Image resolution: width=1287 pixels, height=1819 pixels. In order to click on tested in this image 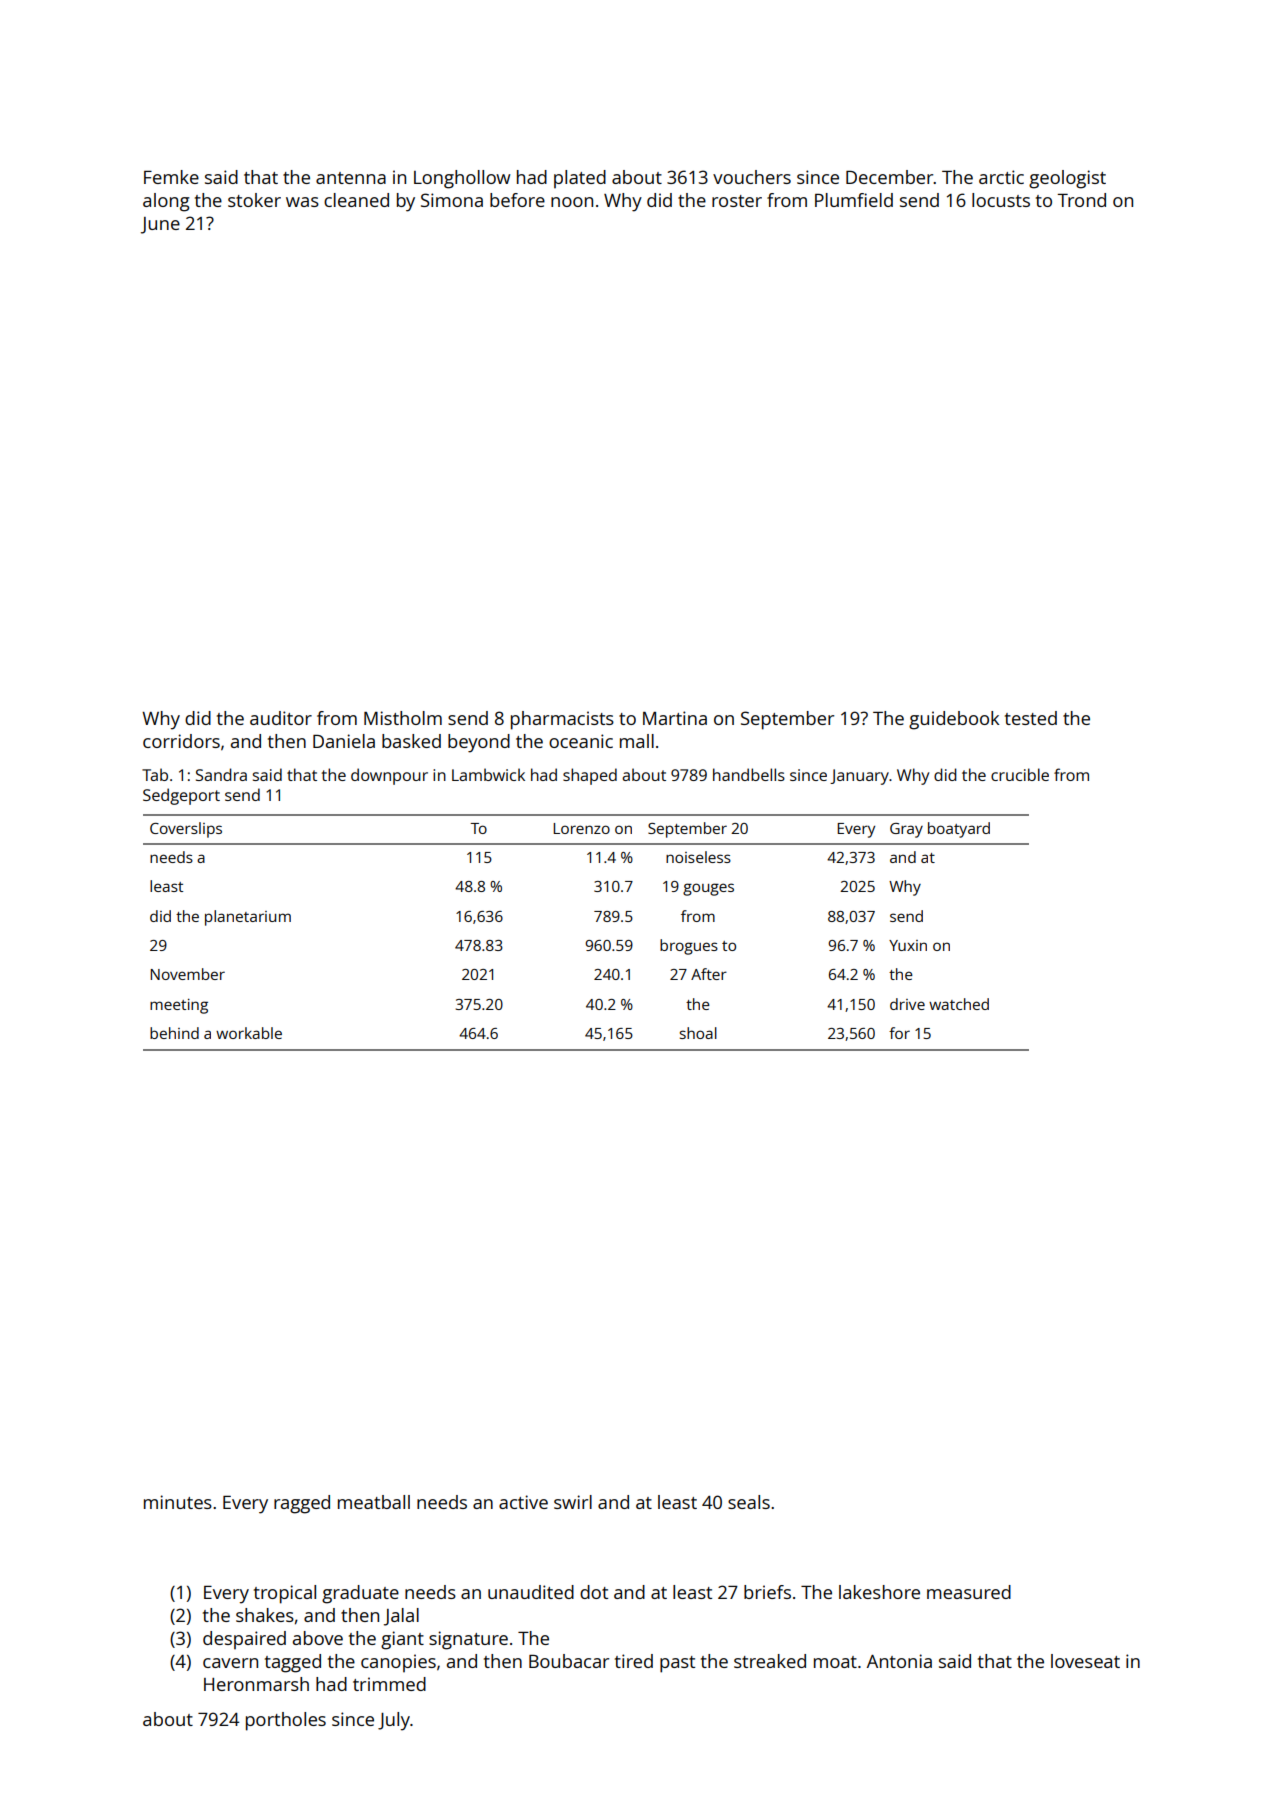, I will do `click(1031, 718)`.
